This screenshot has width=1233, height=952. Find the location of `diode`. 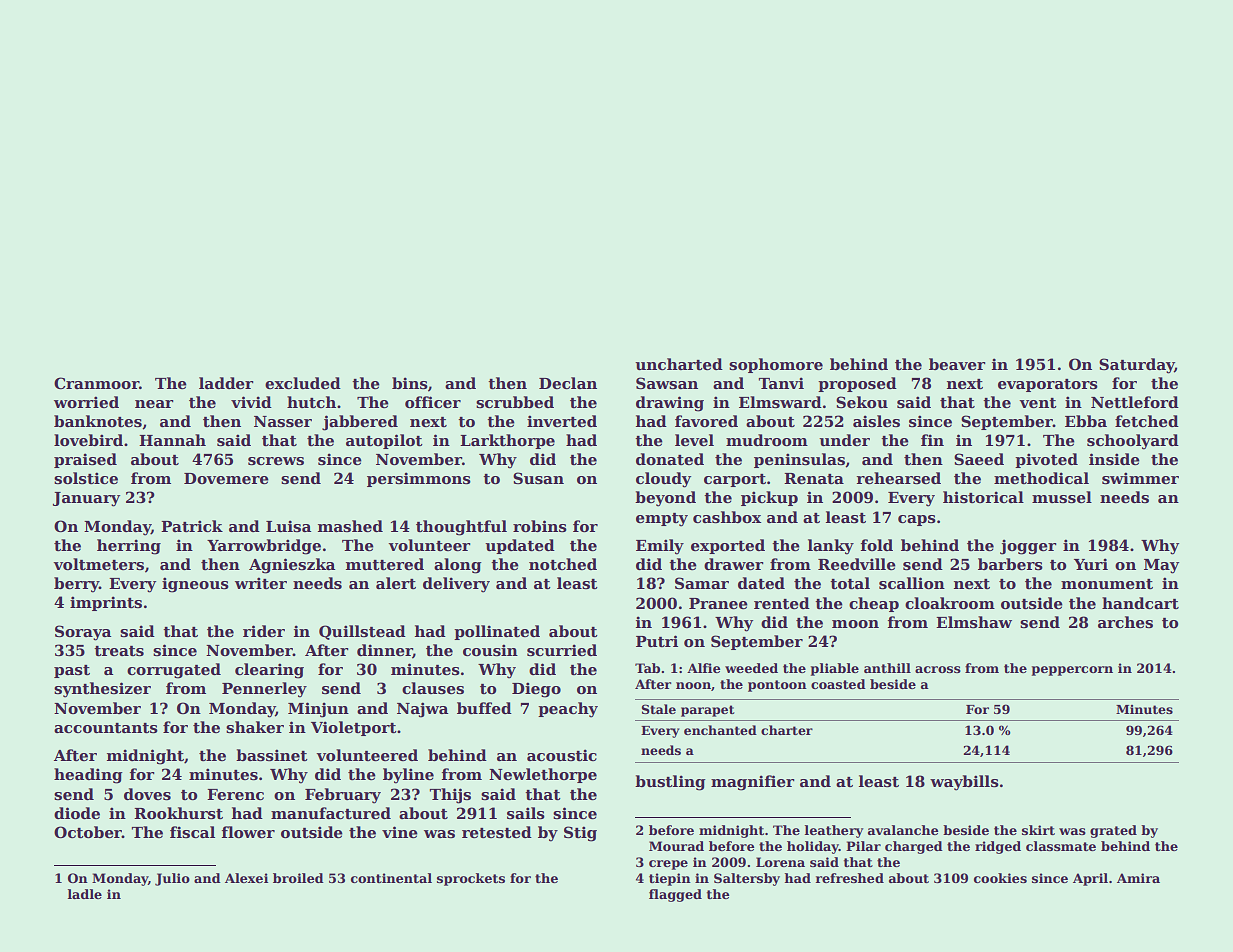

diode is located at coordinates (77, 813).
